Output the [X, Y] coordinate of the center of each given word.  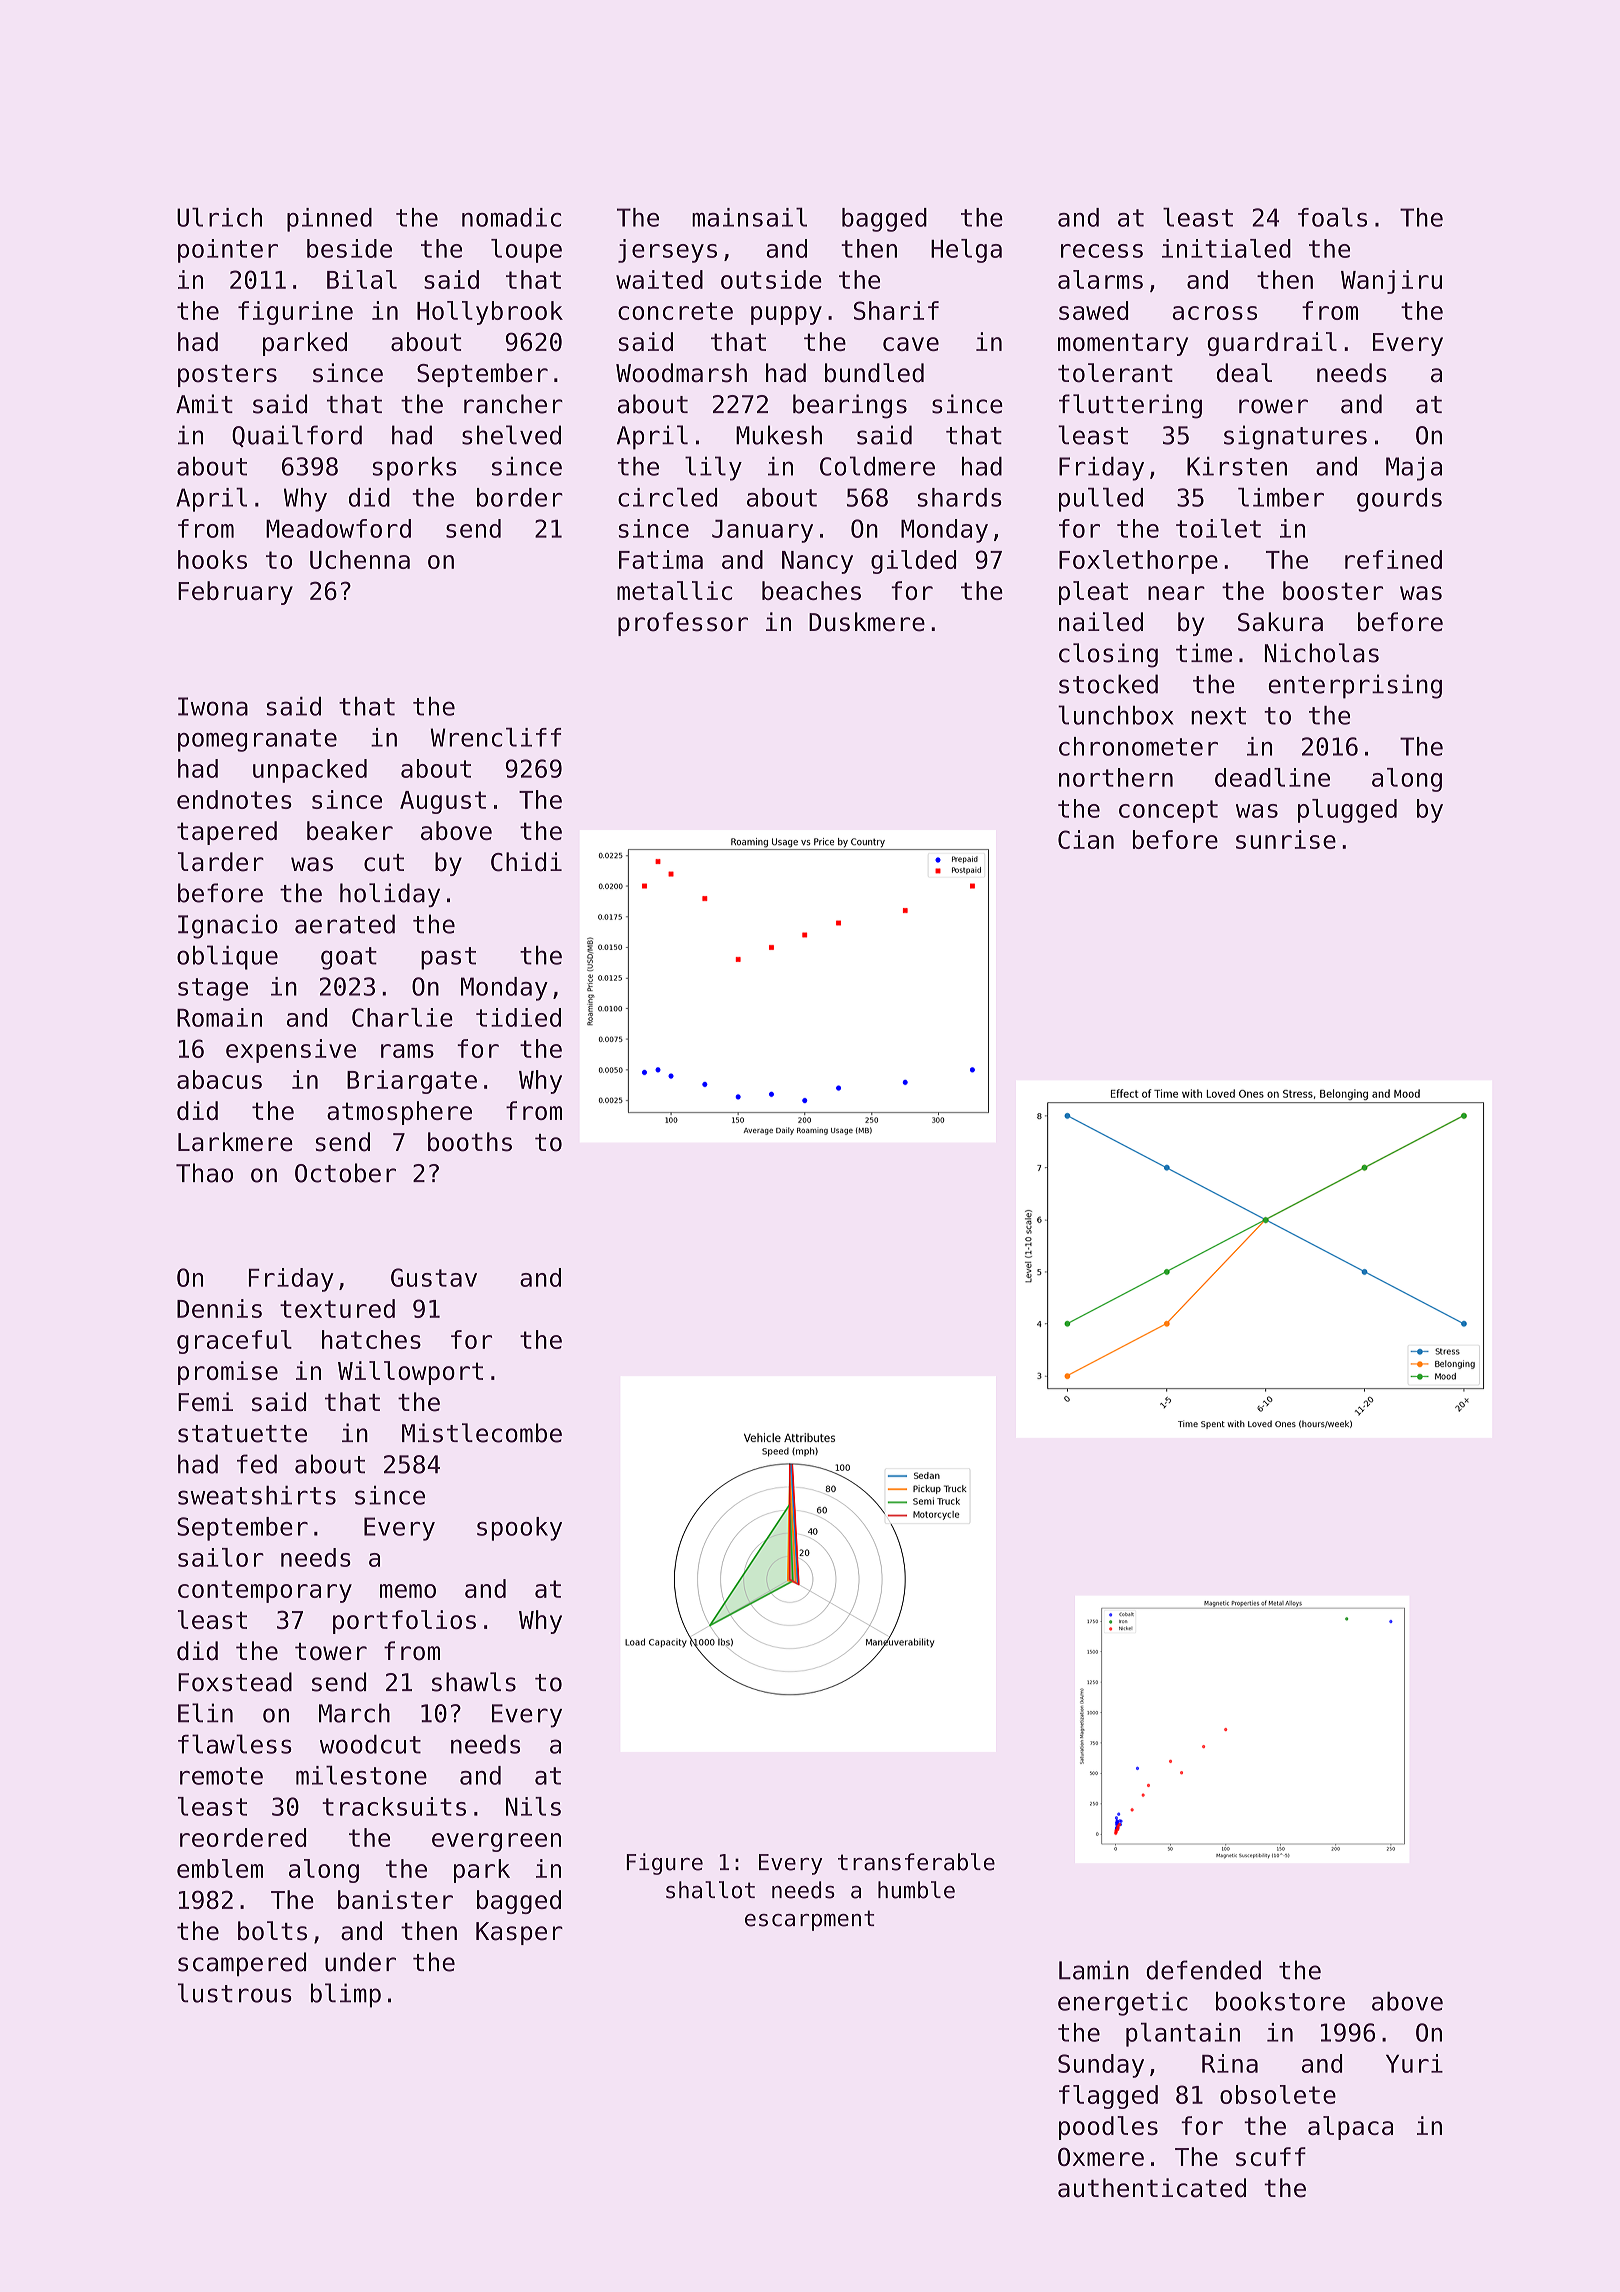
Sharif [896, 310]
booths [470, 1142]
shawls [474, 1682]
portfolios [404, 1622]
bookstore [1280, 2001]
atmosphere [399, 1113]
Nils [533, 1806]
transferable [916, 1862]
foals [1332, 217]
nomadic [511, 217]
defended [1203, 1970]
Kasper [519, 1933]
